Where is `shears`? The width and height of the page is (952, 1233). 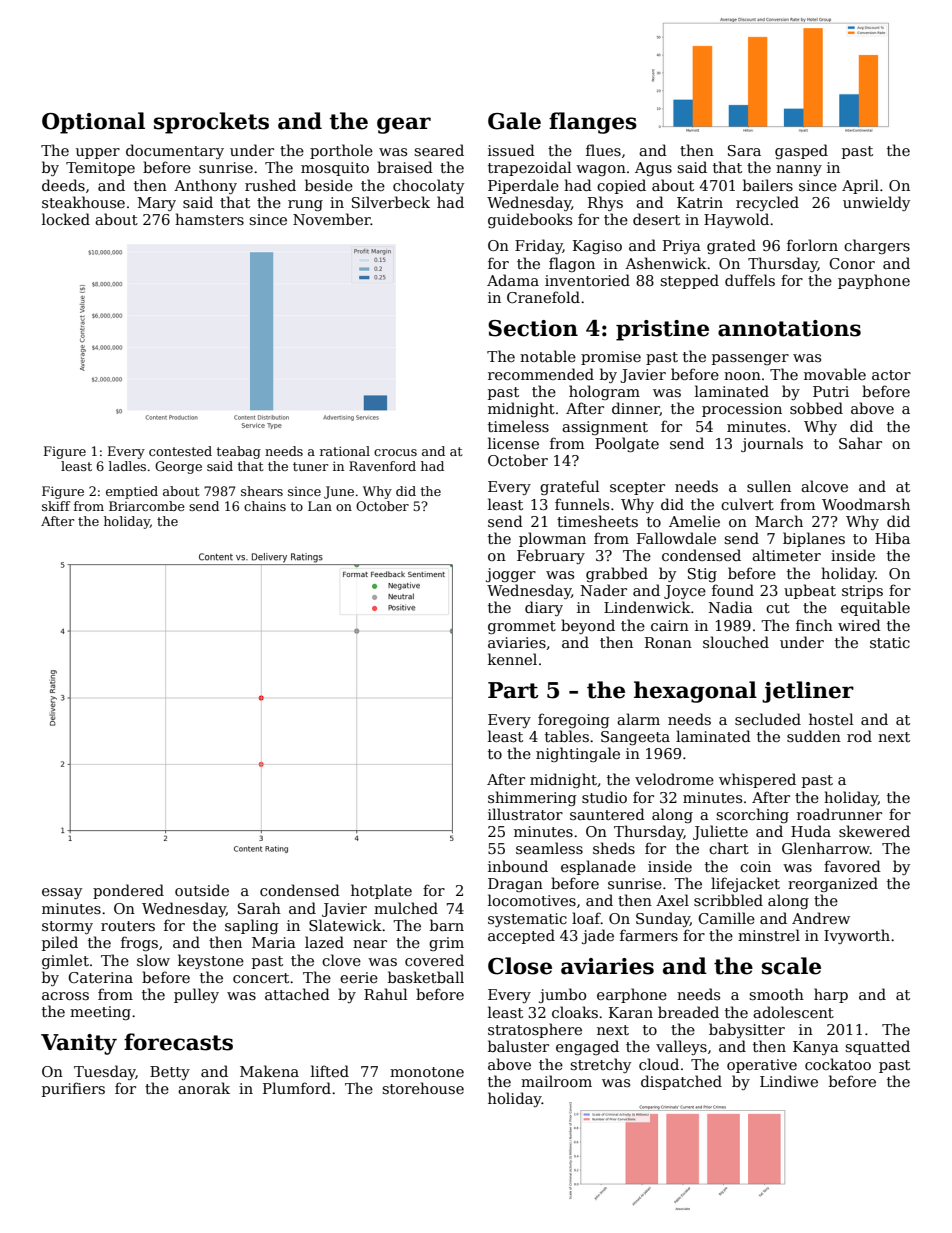
shears is located at coordinates (262, 491).
